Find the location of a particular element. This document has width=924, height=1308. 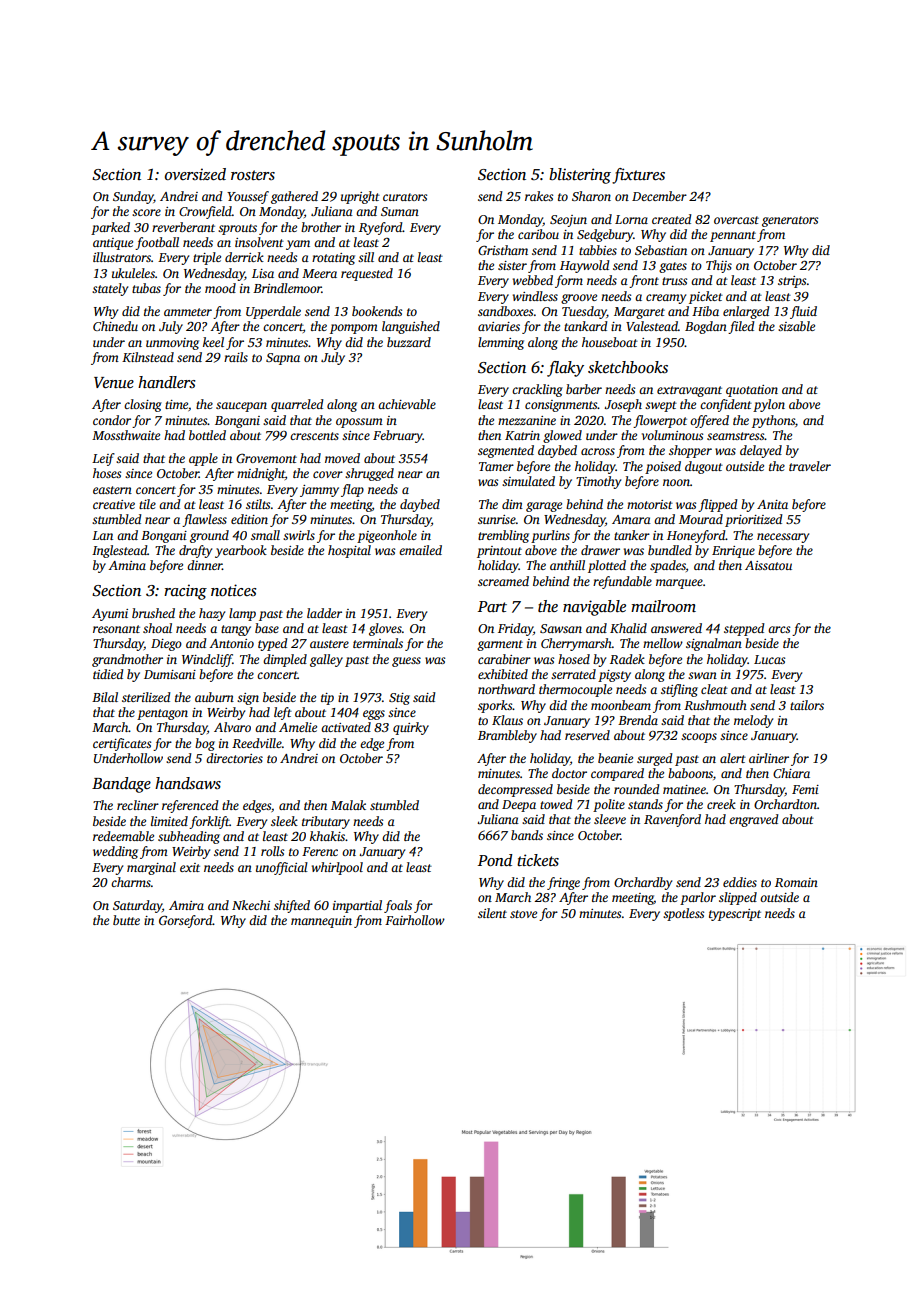

Gorseford is located at coordinates (186, 921).
